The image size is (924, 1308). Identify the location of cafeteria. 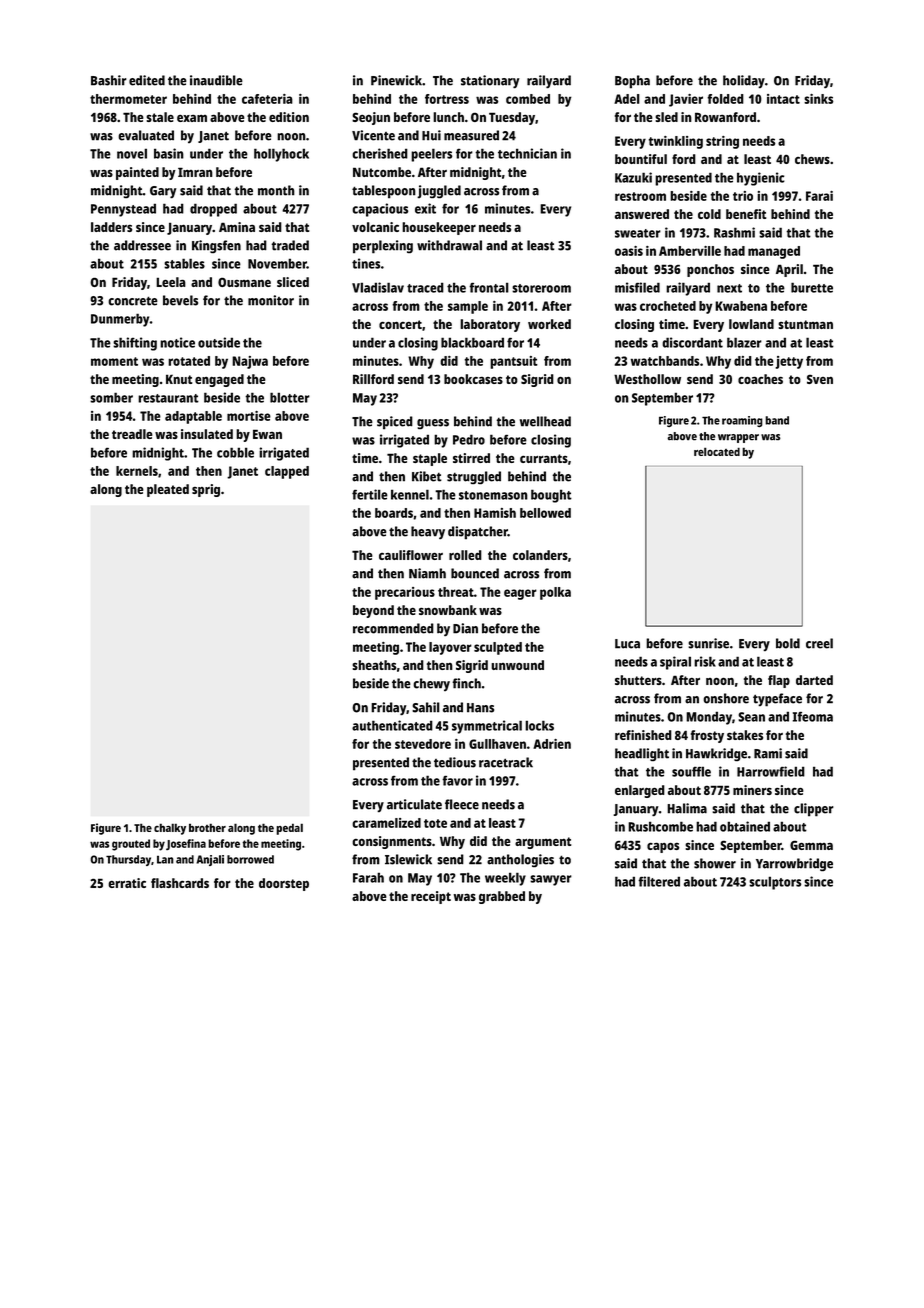
(267, 99).
